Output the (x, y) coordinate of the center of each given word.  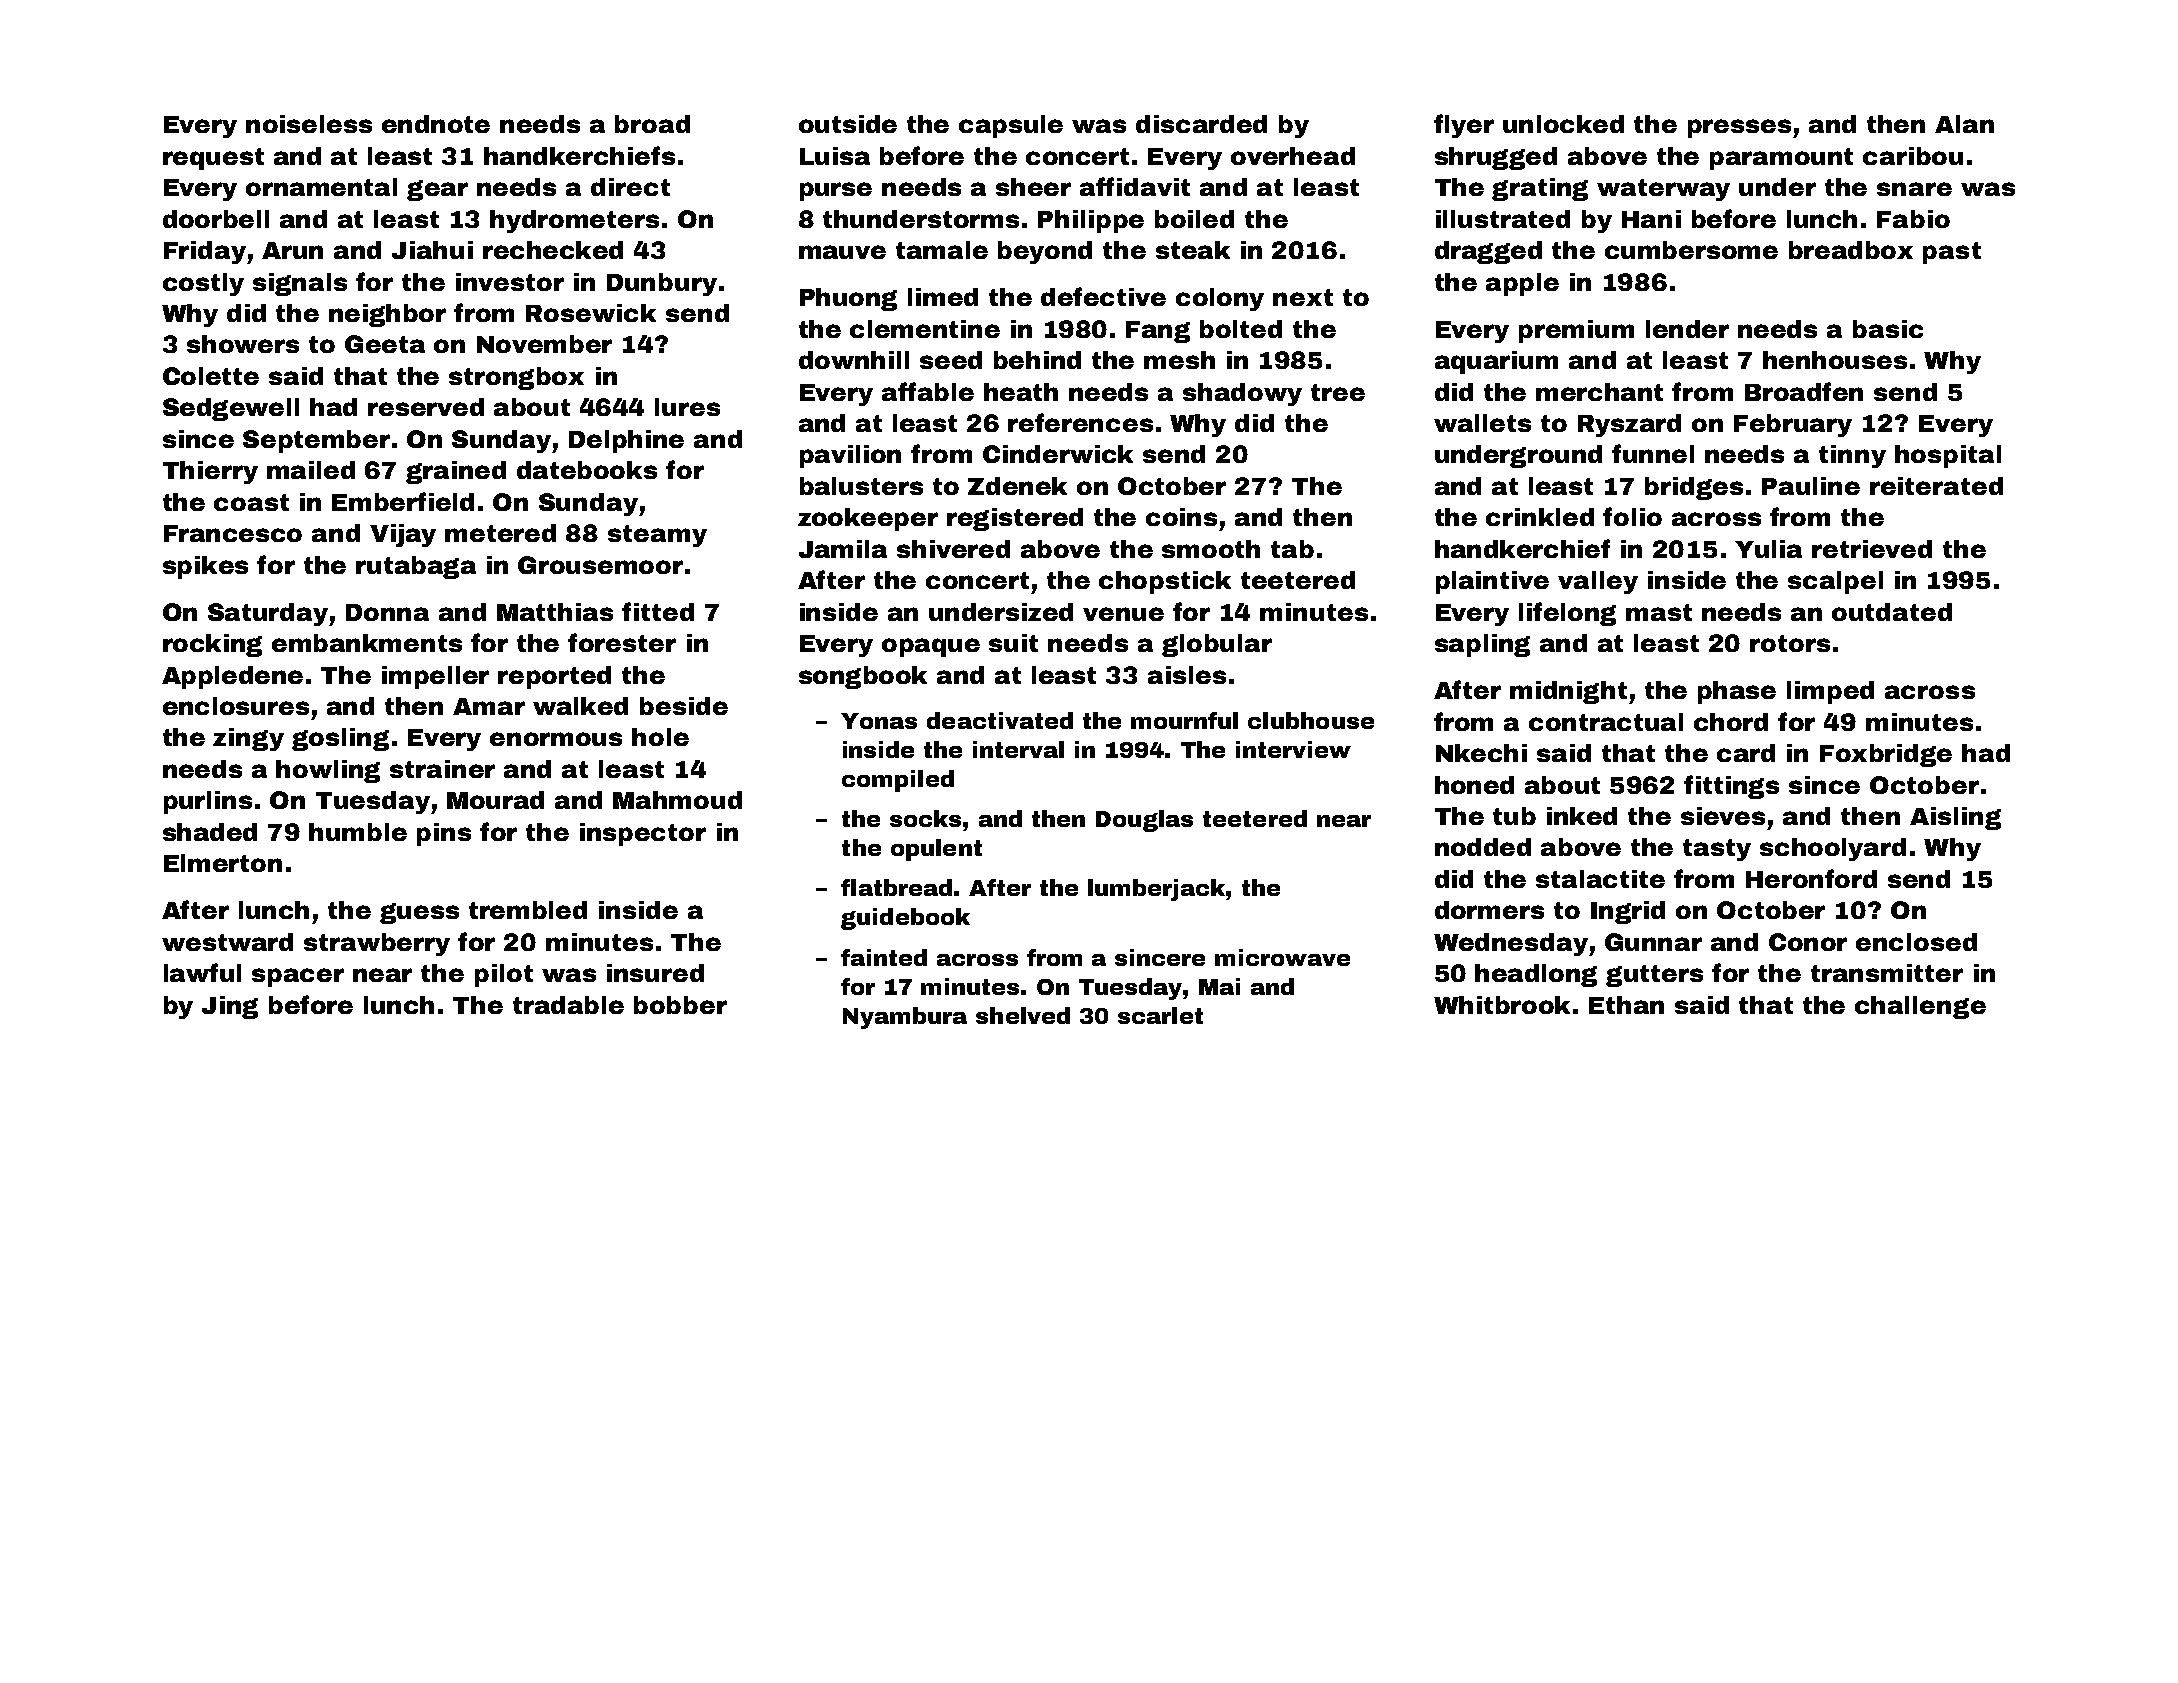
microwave (1282, 957)
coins (1181, 517)
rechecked (553, 250)
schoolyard (1833, 849)
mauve (842, 252)
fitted (658, 611)
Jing (230, 1007)
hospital (1948, 456)
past (1952, 253)
